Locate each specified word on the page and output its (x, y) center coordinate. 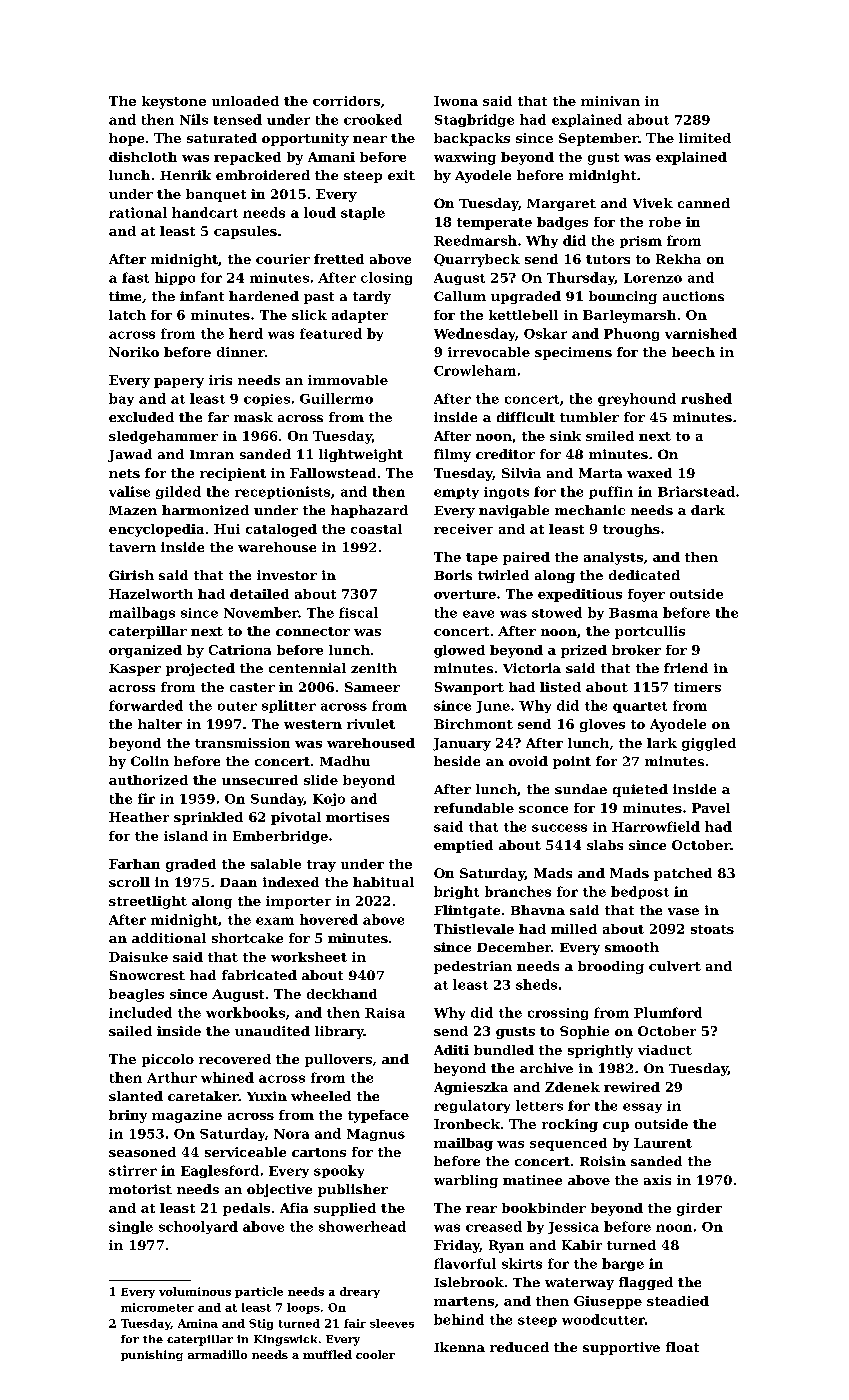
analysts (613, 558)
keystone (174, 102)
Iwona (456, 101)
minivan (610, 101)
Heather (139, 817)
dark (708, 510)
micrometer (157, 1307)
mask (253, 417)
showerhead (362, 1226)
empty (456, 493)
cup (616, 1127)
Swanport (469, 688)
